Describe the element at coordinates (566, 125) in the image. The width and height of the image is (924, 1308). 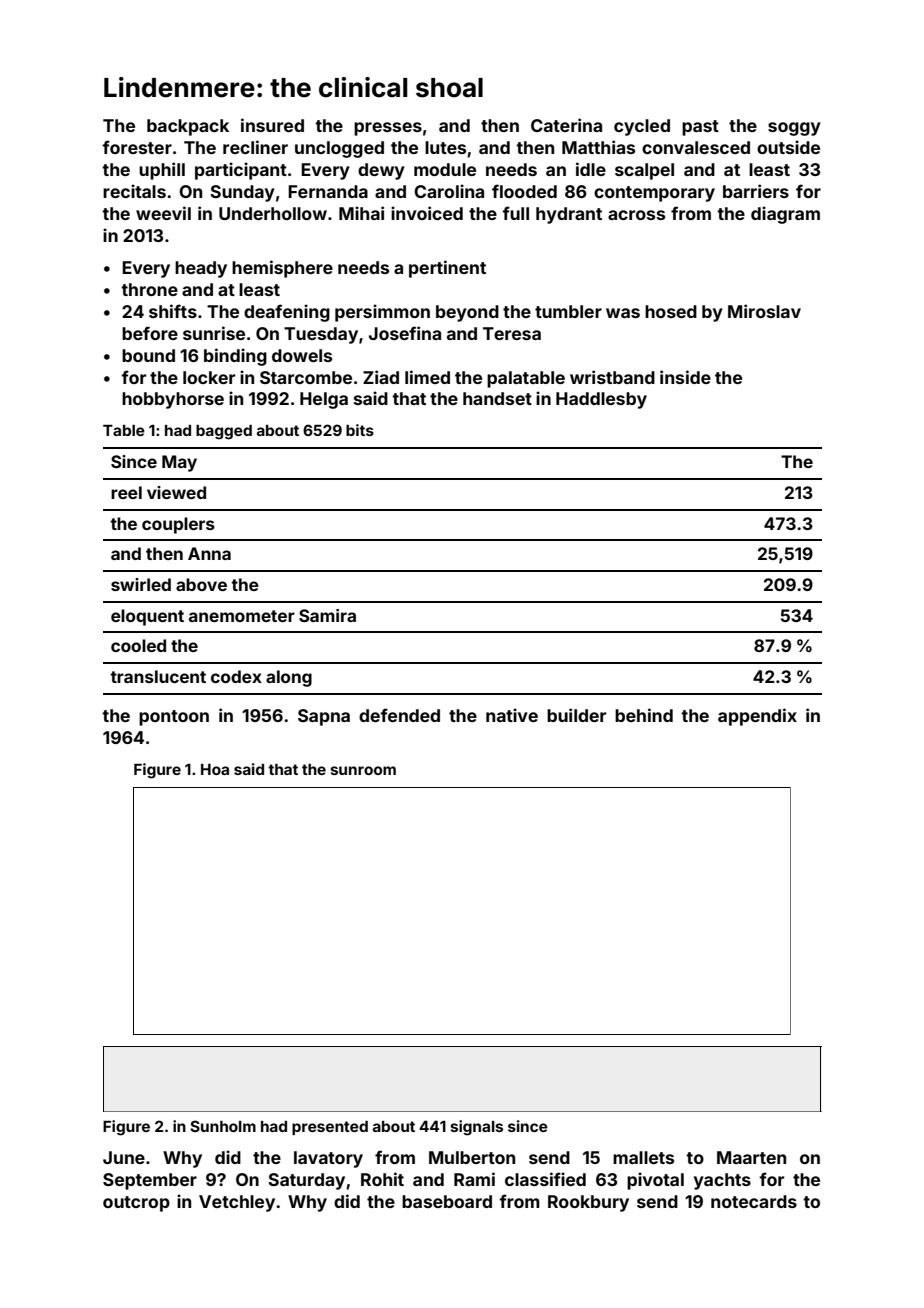
I see `Caterina` at that location.
